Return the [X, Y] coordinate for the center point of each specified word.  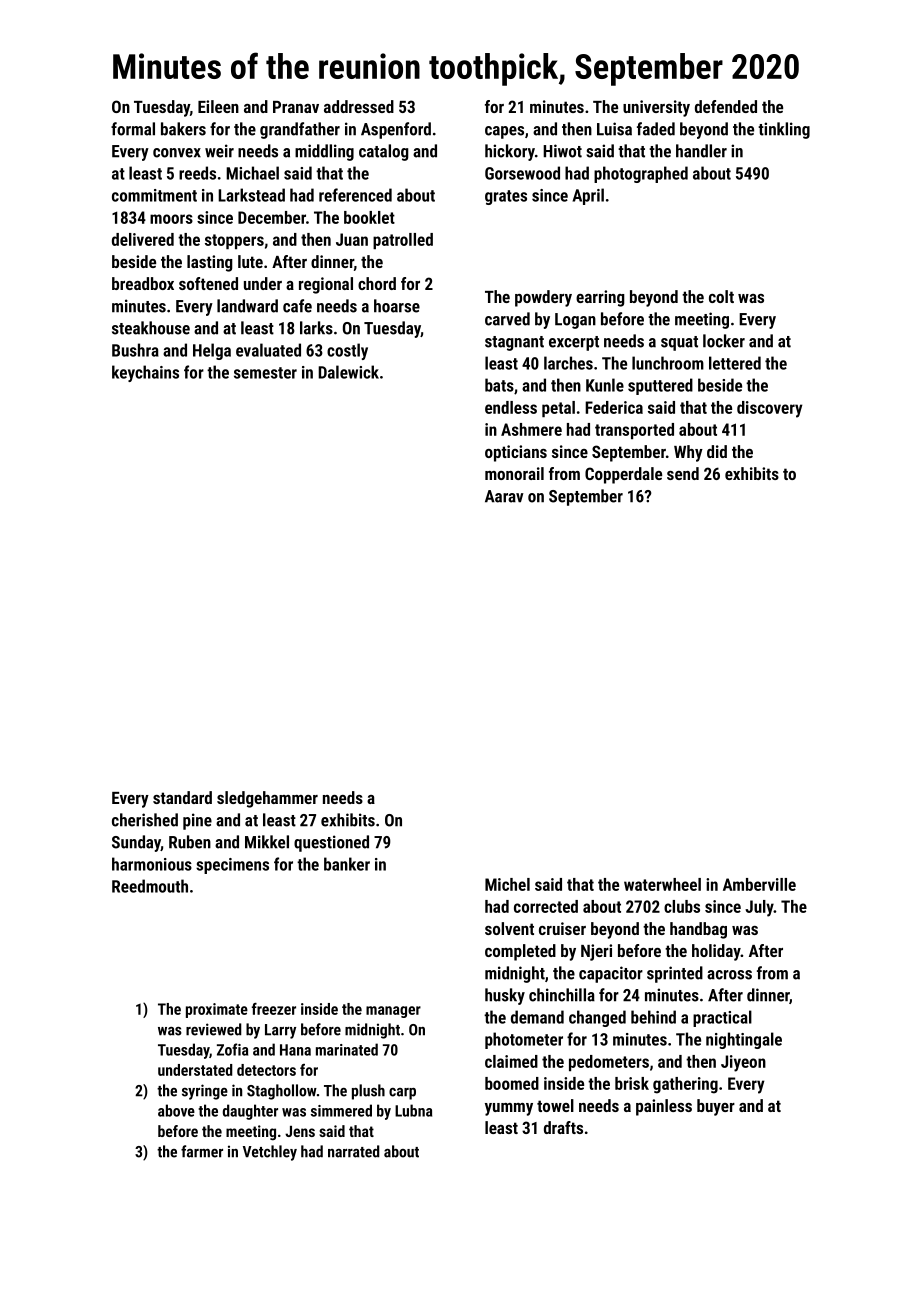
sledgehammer [267, 799]
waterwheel [662, 884]
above [176, 1110]
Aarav [504, 496]
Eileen [218, 106]
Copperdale [623, 475]
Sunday [136, 843]
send [683, 473]
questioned [331, 843]
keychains [145, 373]
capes [504, 132]
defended [726, 106]
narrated [353, 1151]
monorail [514, 473]
